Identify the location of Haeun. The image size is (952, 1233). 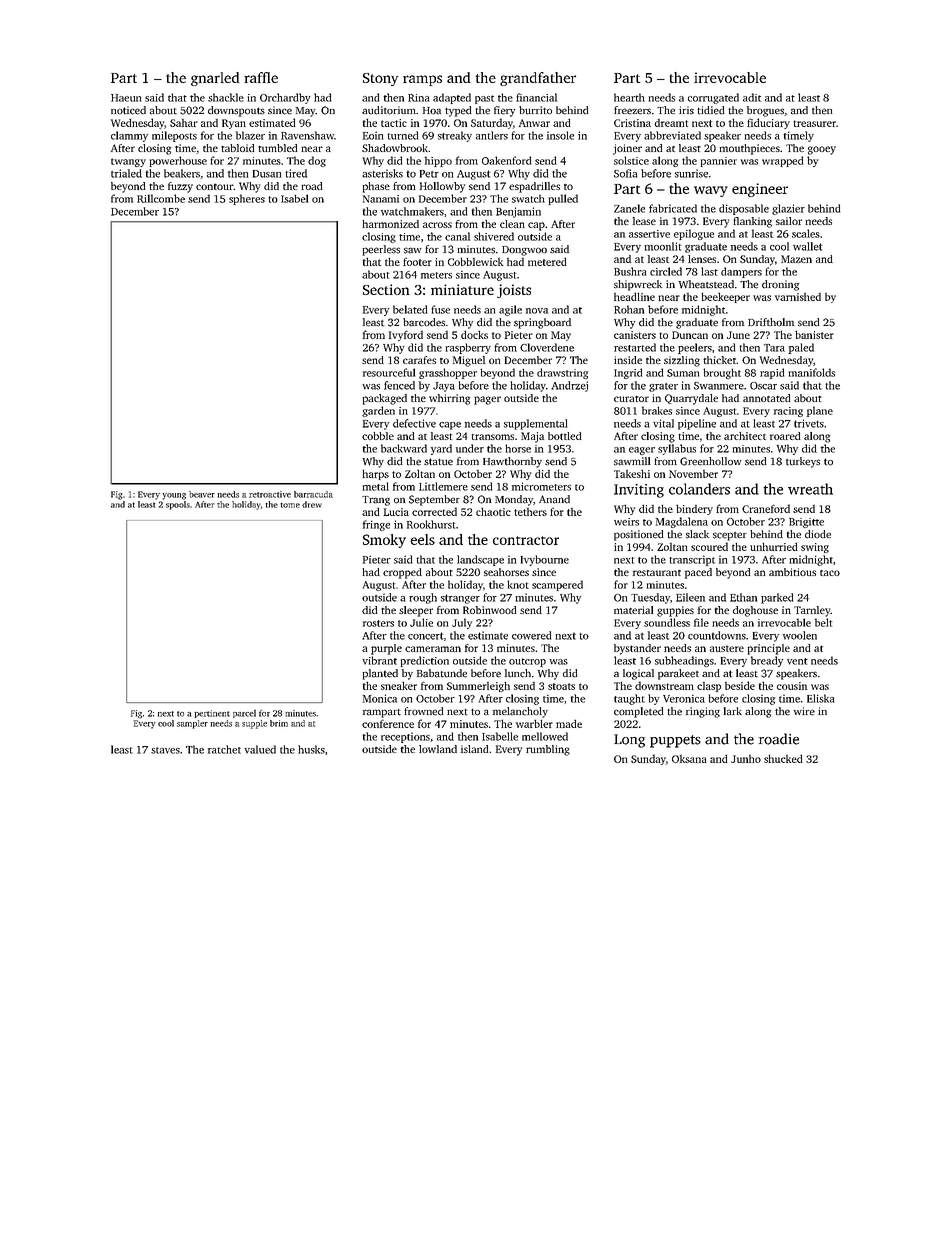
(126, 98).
